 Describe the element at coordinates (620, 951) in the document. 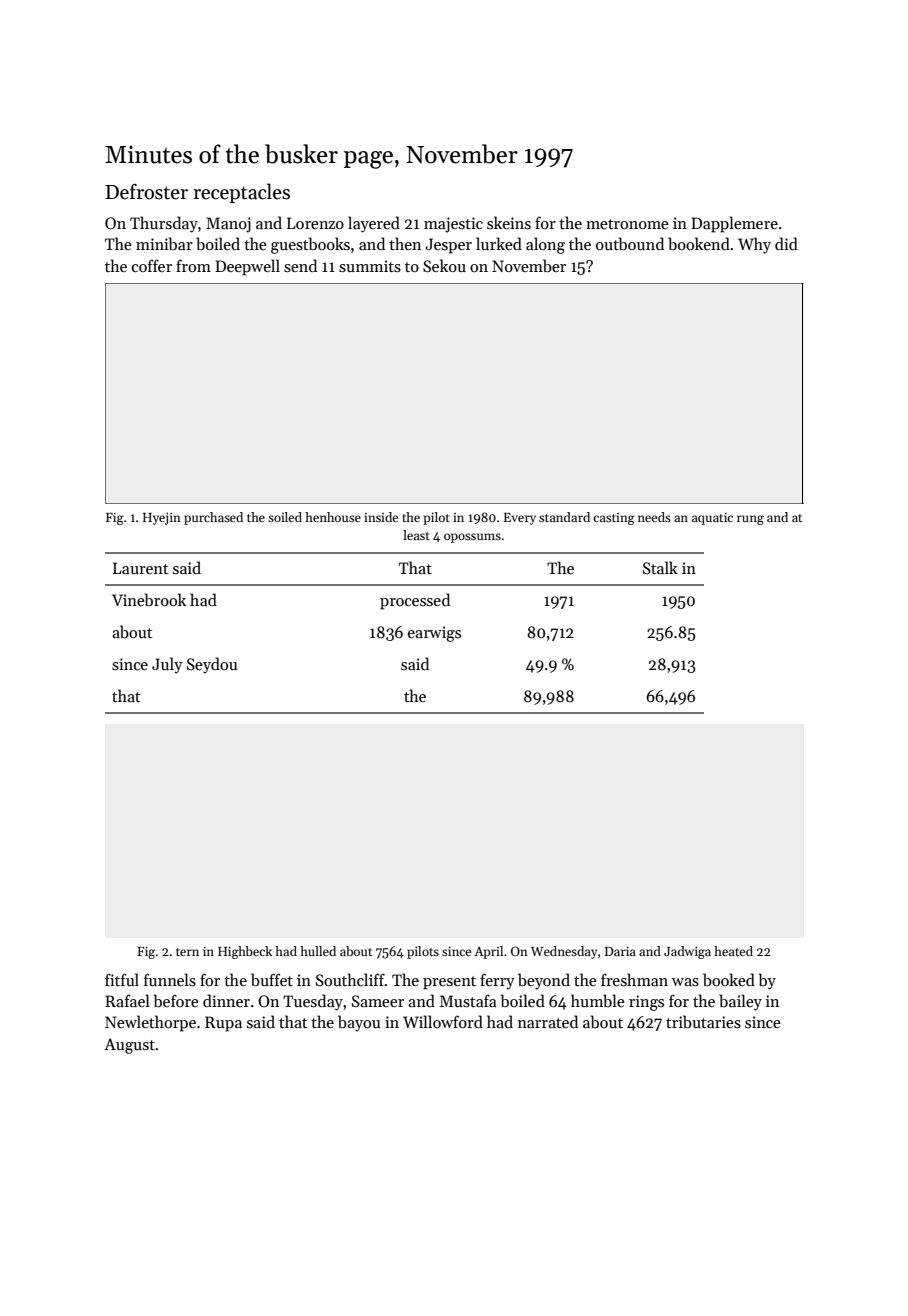

I see `Daria` at that location.
